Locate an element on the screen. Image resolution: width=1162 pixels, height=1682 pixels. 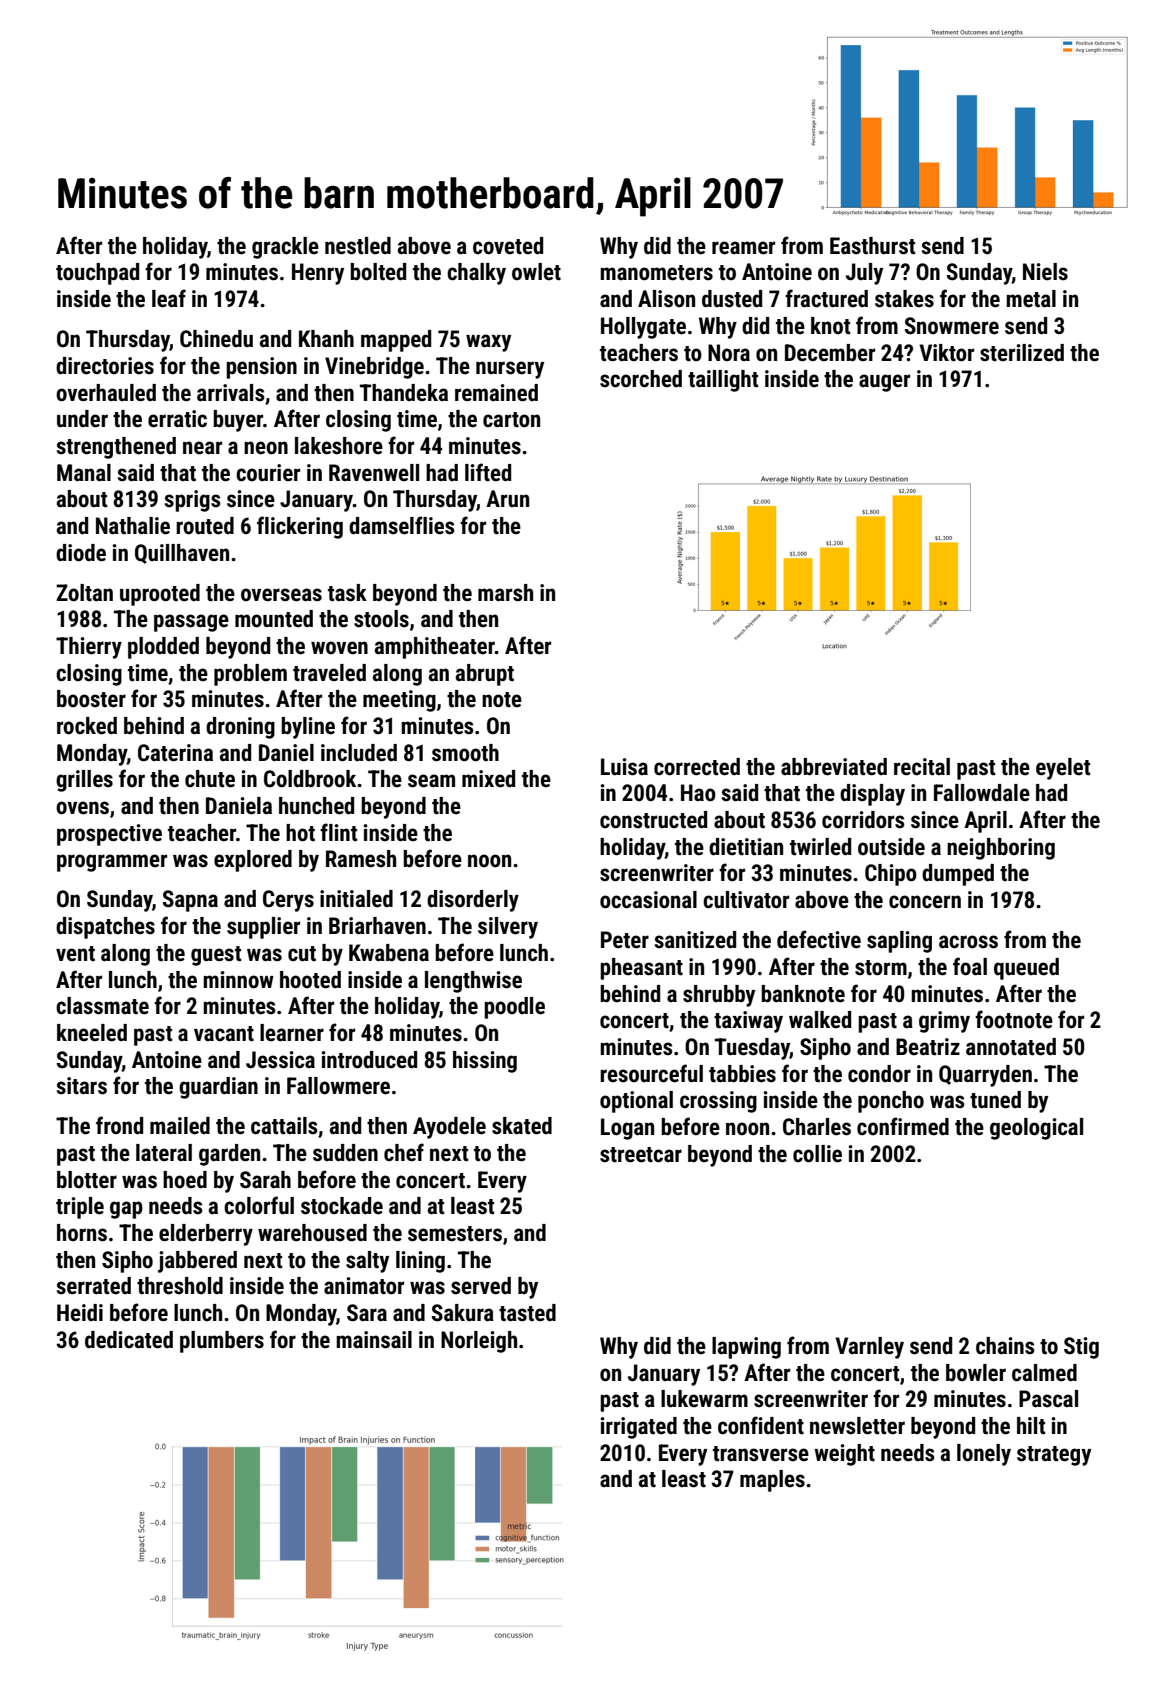
maples is located at coordinates (772, 1481).
